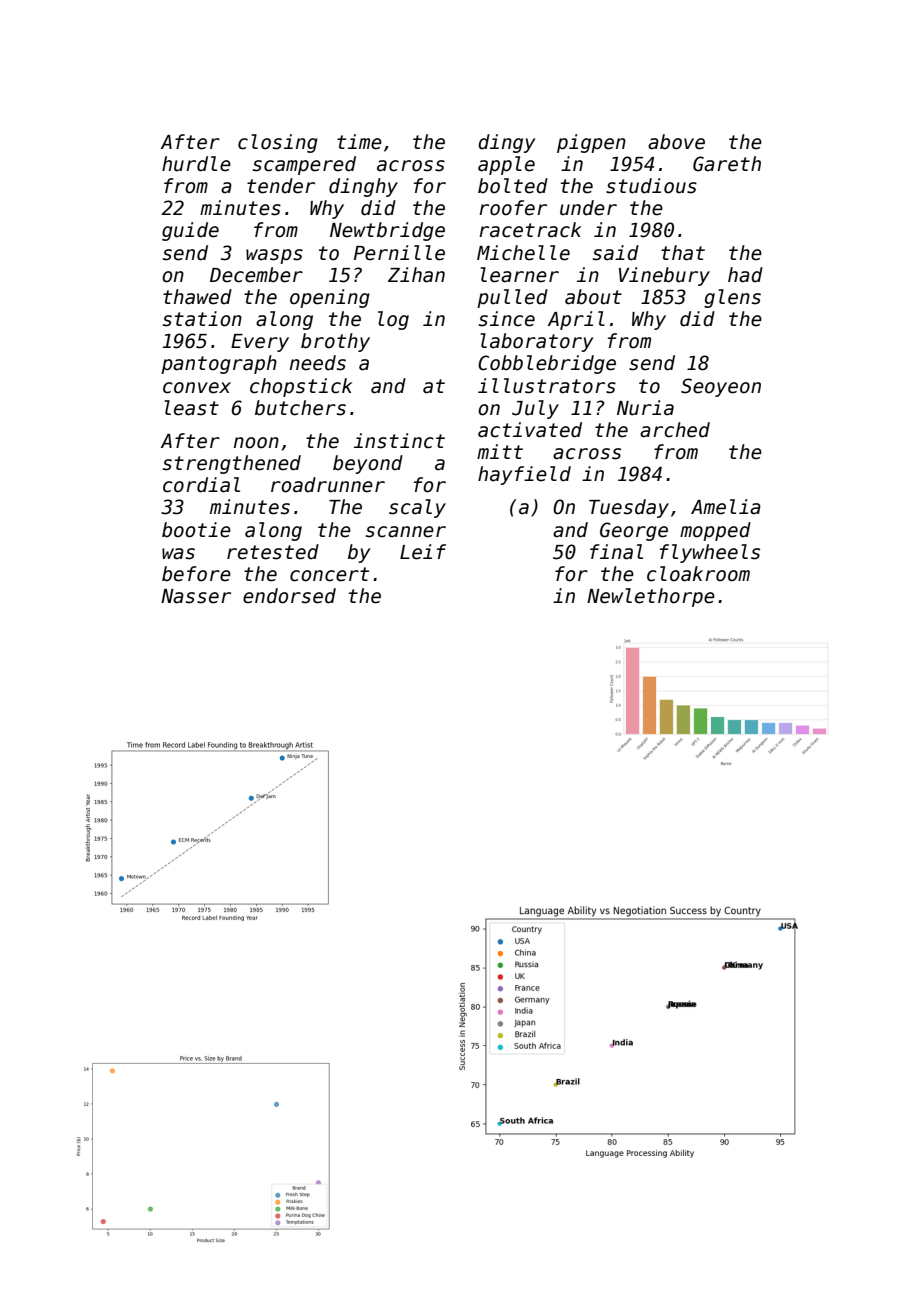 The height and width of the screenshot is (1311, 924). Describe the element at coordinates (423, 552) in the screenshot. I see `Leif` at that location.
